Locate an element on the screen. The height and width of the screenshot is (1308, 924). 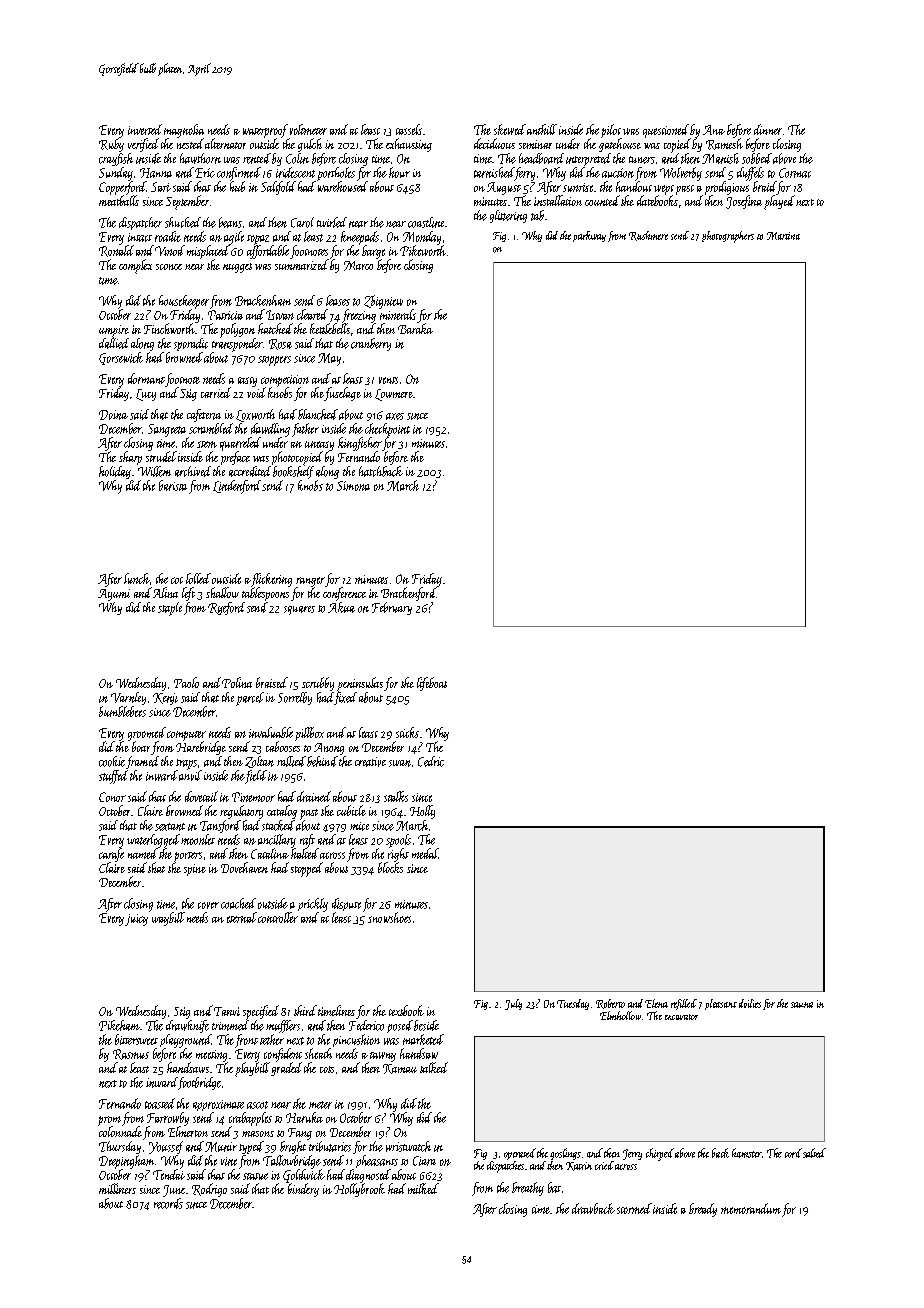
Ayumi is located at coordinates (114, 595).
